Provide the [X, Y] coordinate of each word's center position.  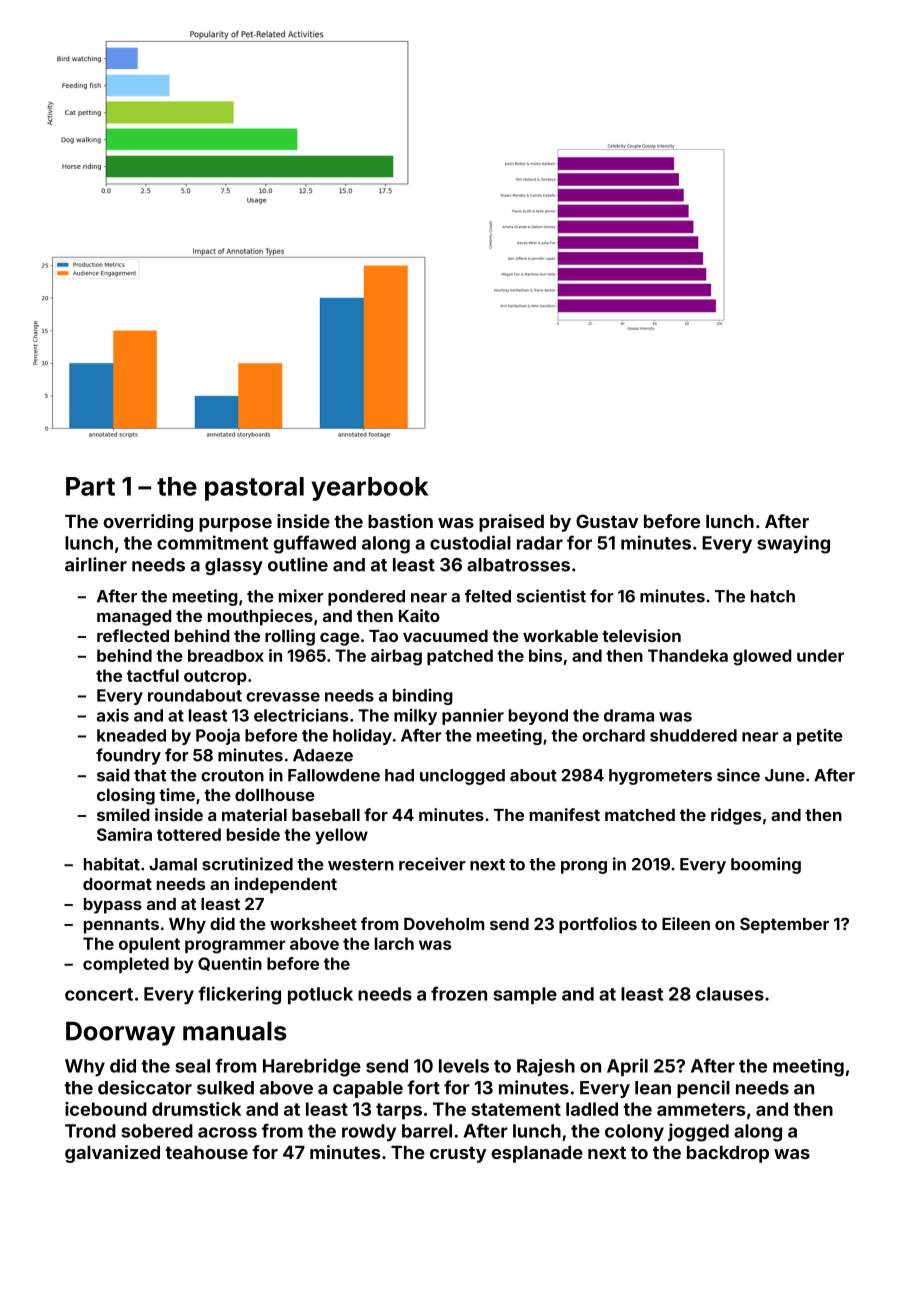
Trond [90, 1131]
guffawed [314, 544]
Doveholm [444, 924]
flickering [239, 995]
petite [820, 737]
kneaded [131, 735]
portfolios [598, 925]
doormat [117, 884]
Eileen [686, 923]
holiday [362, 736]
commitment [212, 542]
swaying [793, 544]
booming [766, 865]
